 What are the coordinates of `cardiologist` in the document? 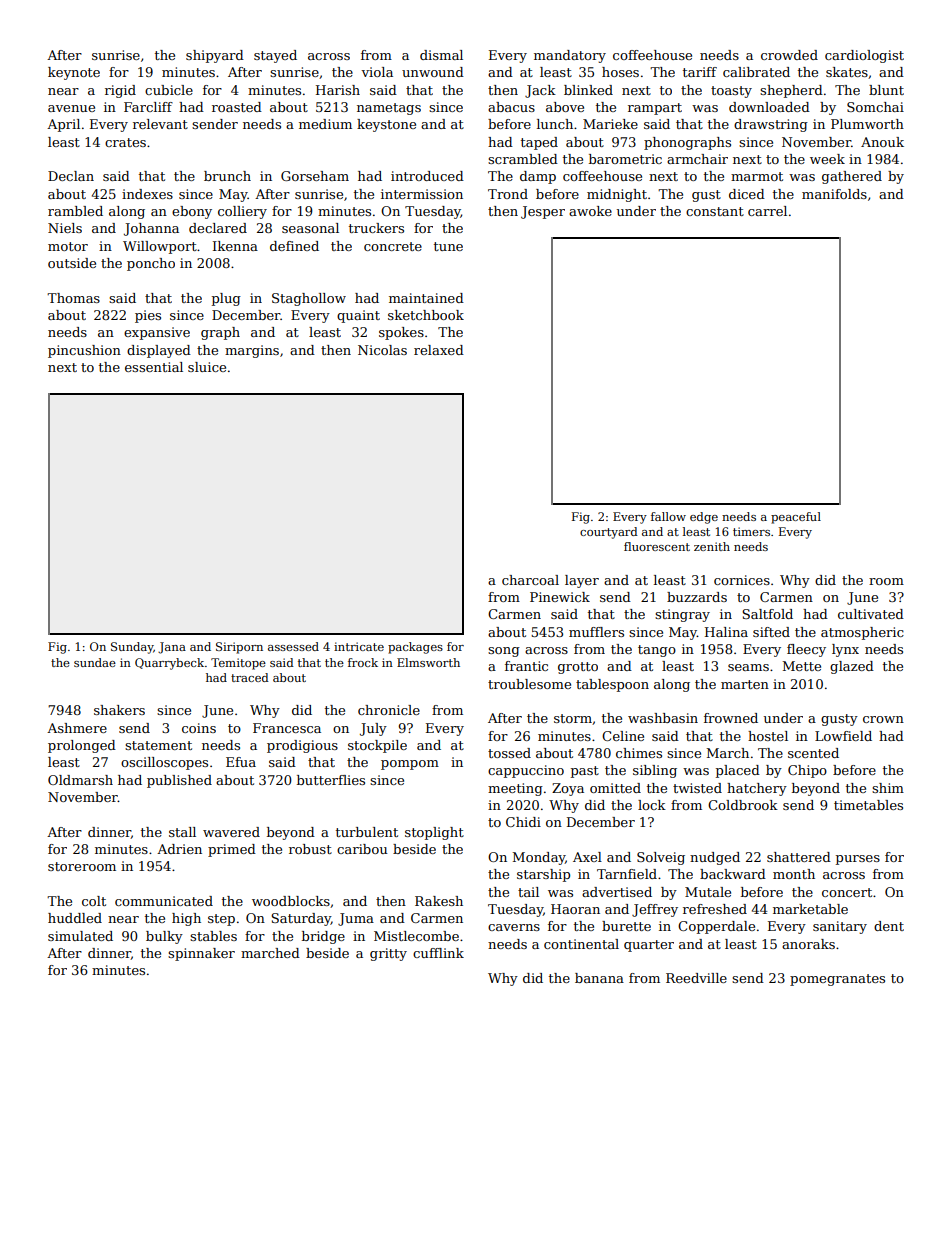 It's located at (864, 56).
